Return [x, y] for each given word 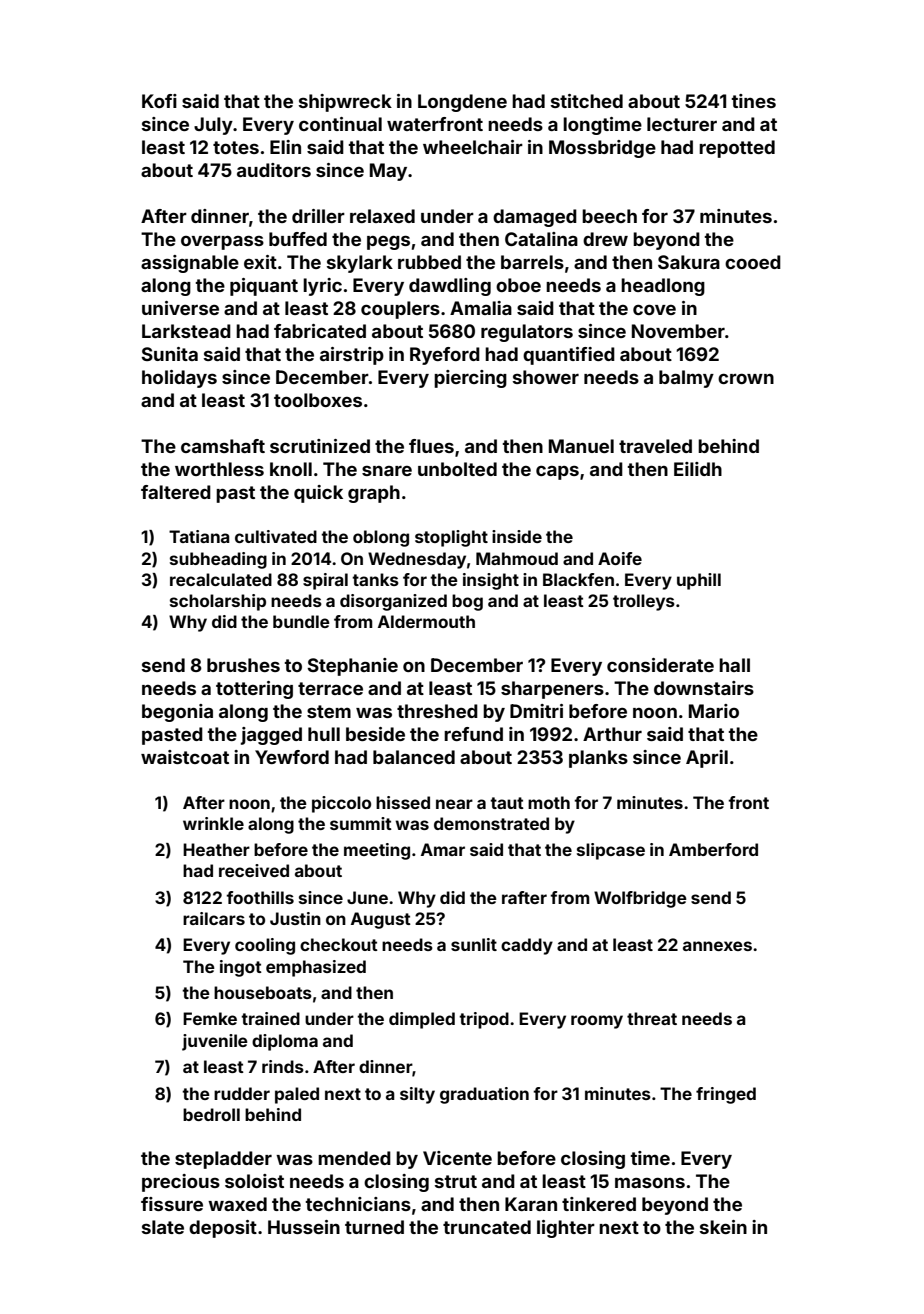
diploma [285, 1042]
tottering [254, 690]
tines [754, 101]
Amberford [713, 849]
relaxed [382, 216]
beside [375, 734]
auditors [274, 170]
